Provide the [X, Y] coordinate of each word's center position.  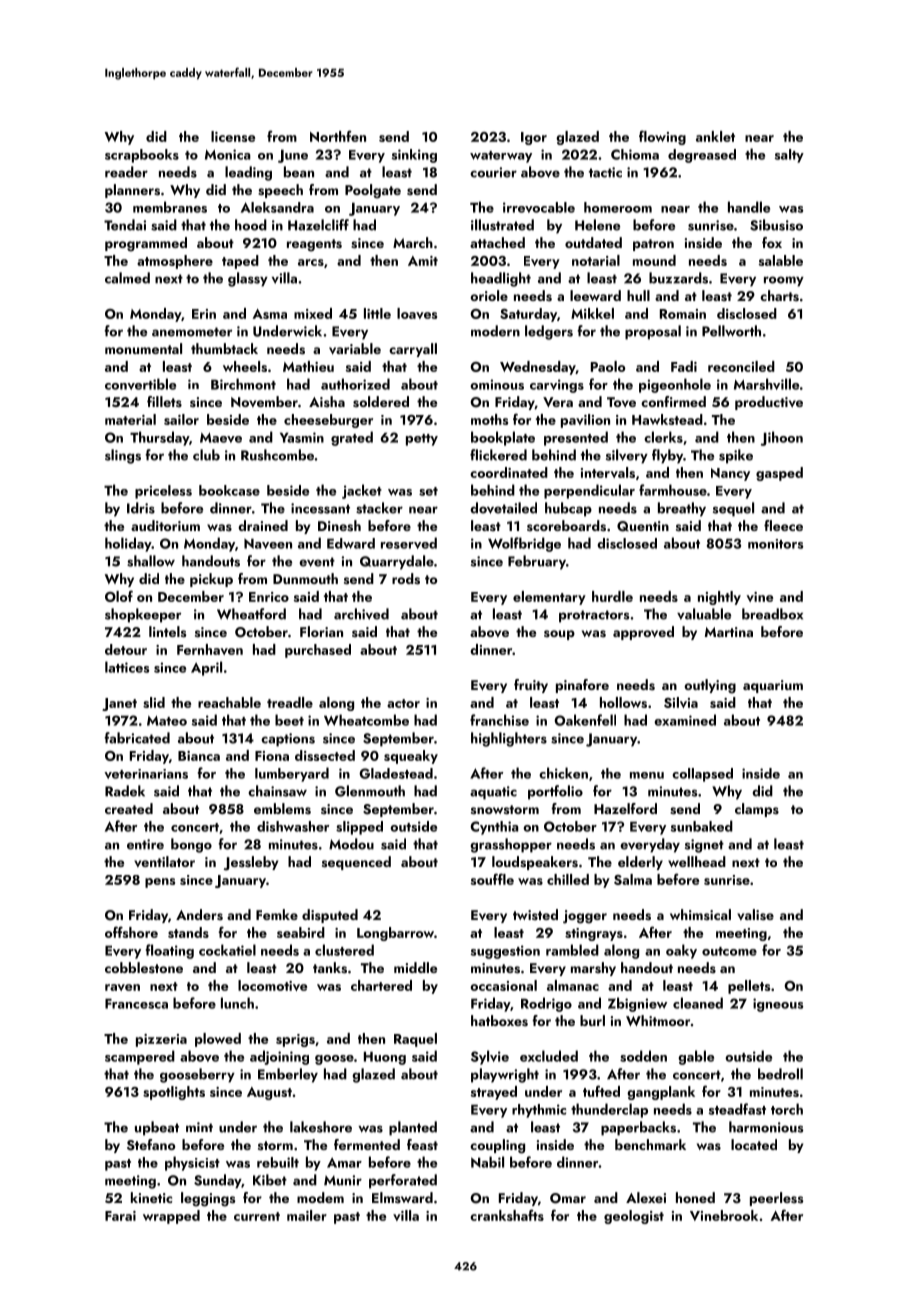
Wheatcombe [366, 720]
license [233, 136]
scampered [140, 1057]
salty [789, 156]
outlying [710, 686]
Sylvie [490, 1057]
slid [154, 702]
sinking [414, 156]
